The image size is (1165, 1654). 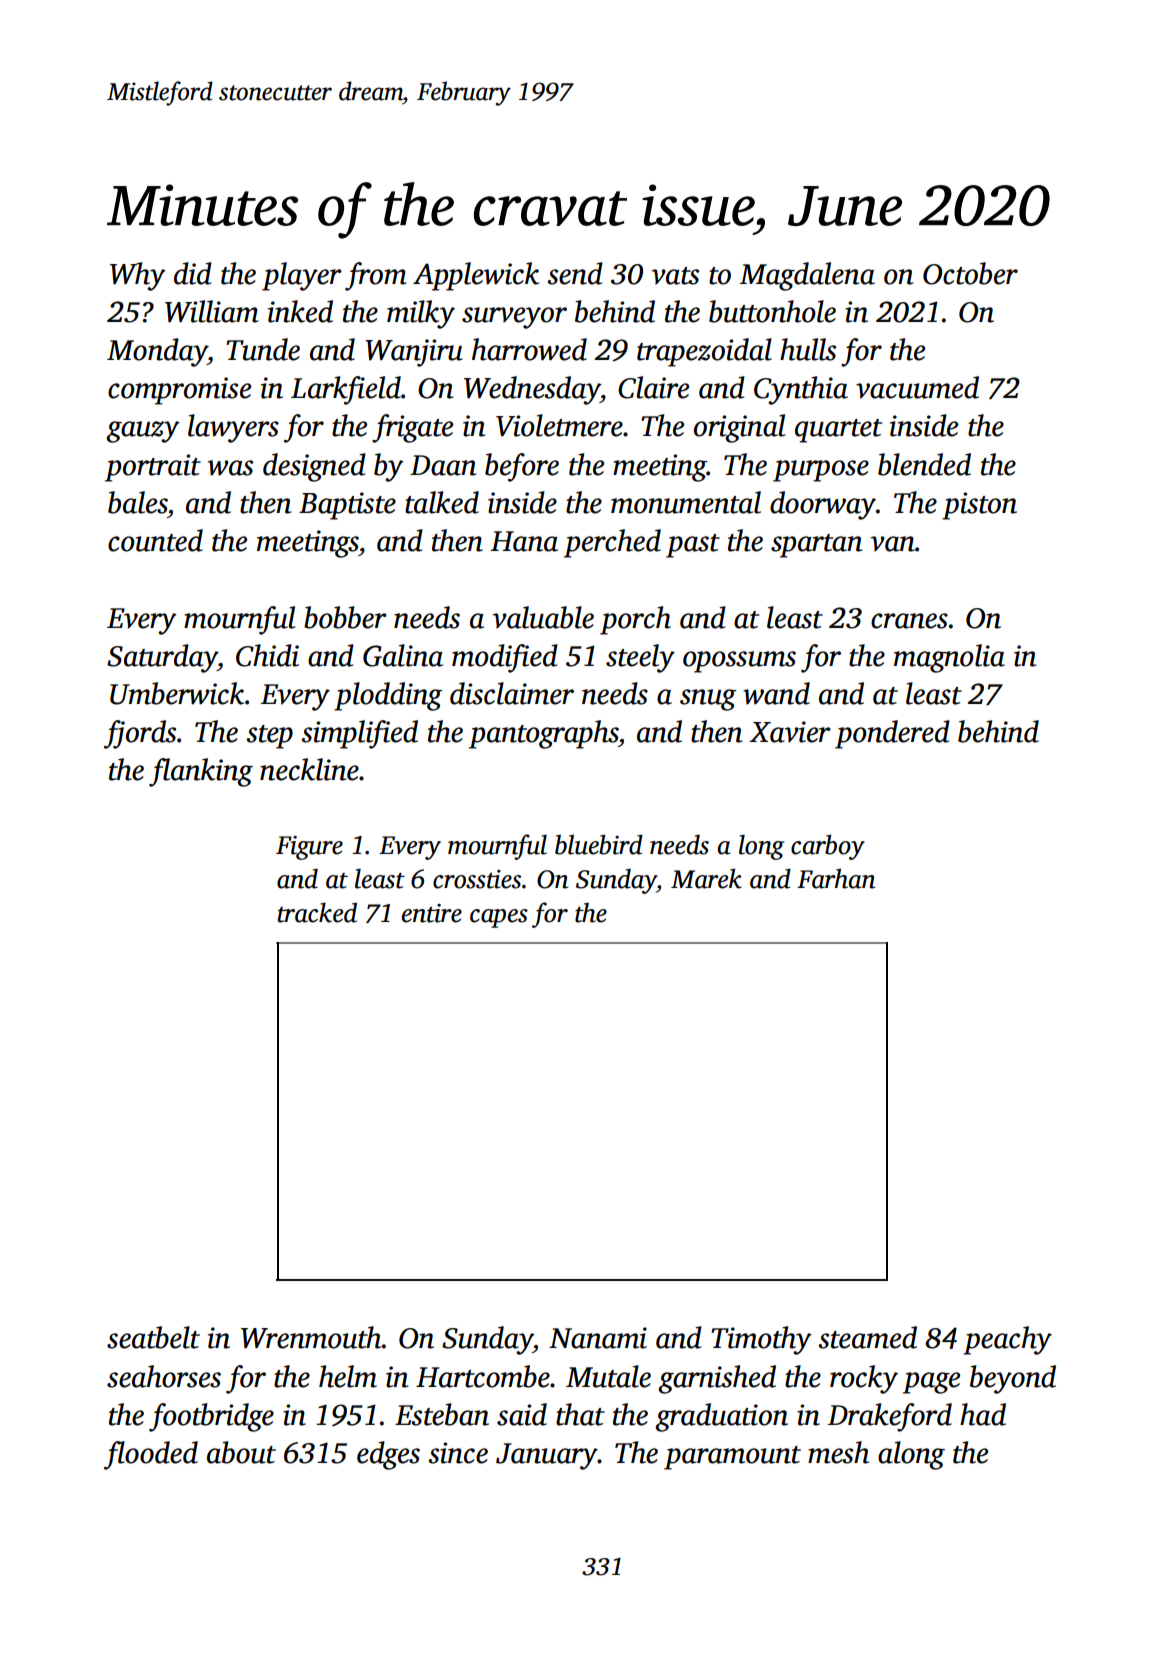 I want to click on that, so click(x=580, y=1414).
